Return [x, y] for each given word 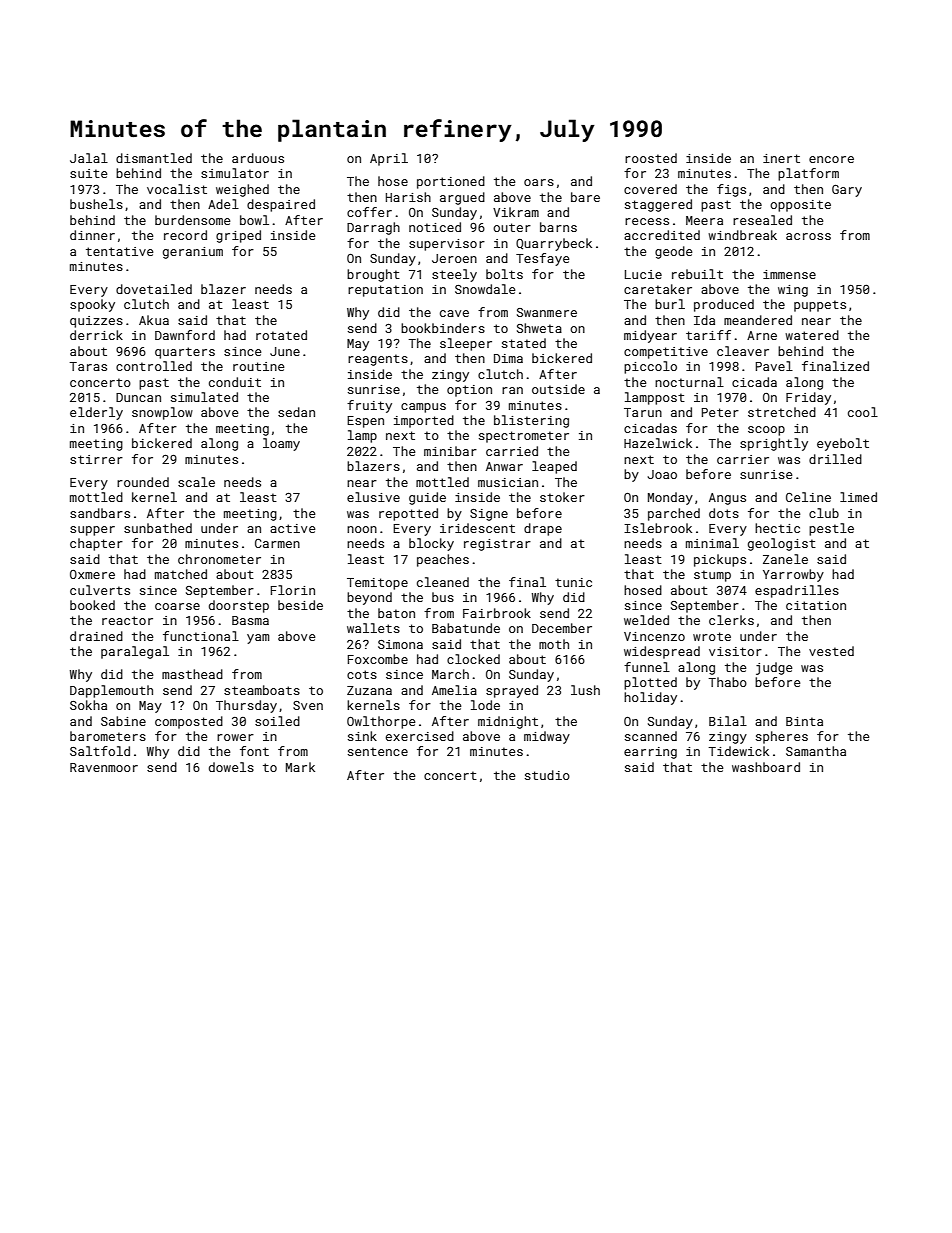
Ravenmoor [104, 767]
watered [812, 335]
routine [258, 366]
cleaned [443, 582]
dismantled [154, 158]
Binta [804, 721]
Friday [808, 398]
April [389, 159]
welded [646, 620]
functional [201, 636]
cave [454, 313]
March [450, 674]
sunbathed [158, 528]
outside [558, 389]
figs [731, 190]
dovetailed [154, 289]
